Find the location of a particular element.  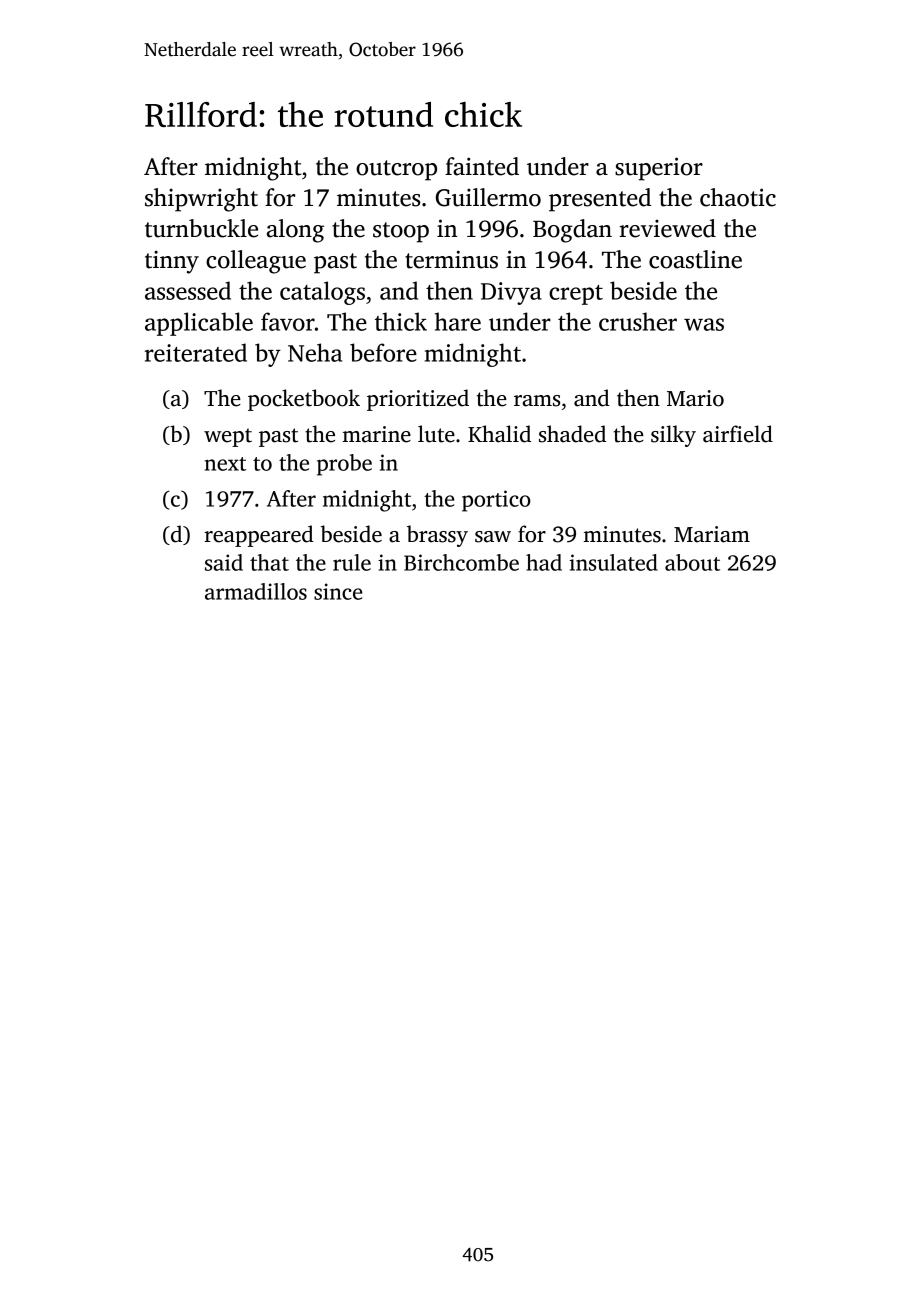

terminus is located at coordinates (451, 259).
